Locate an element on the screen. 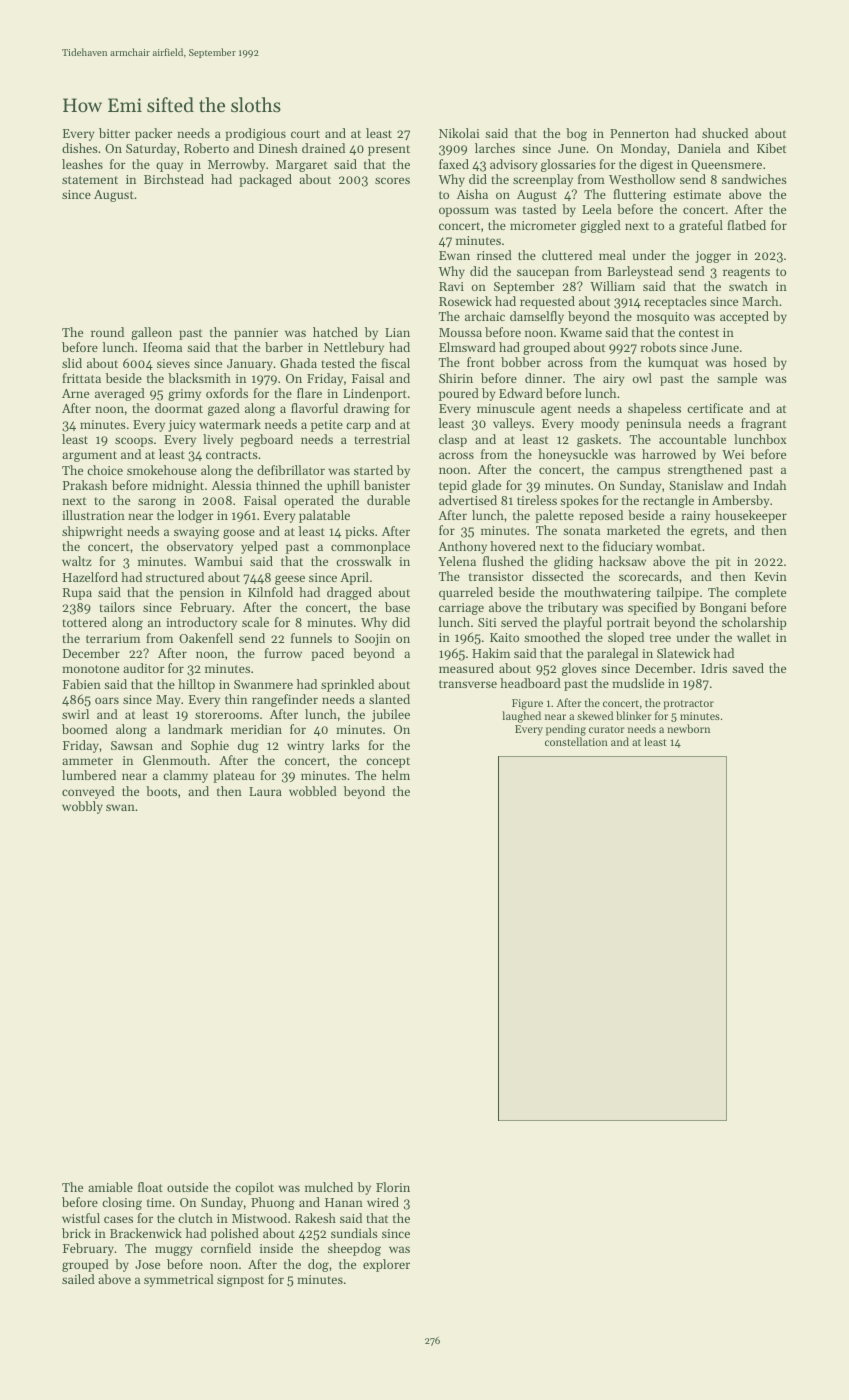 Image resolution: width=849 pixels, height=1400 pixels. explorer is located at coordinates (386, 1265).
